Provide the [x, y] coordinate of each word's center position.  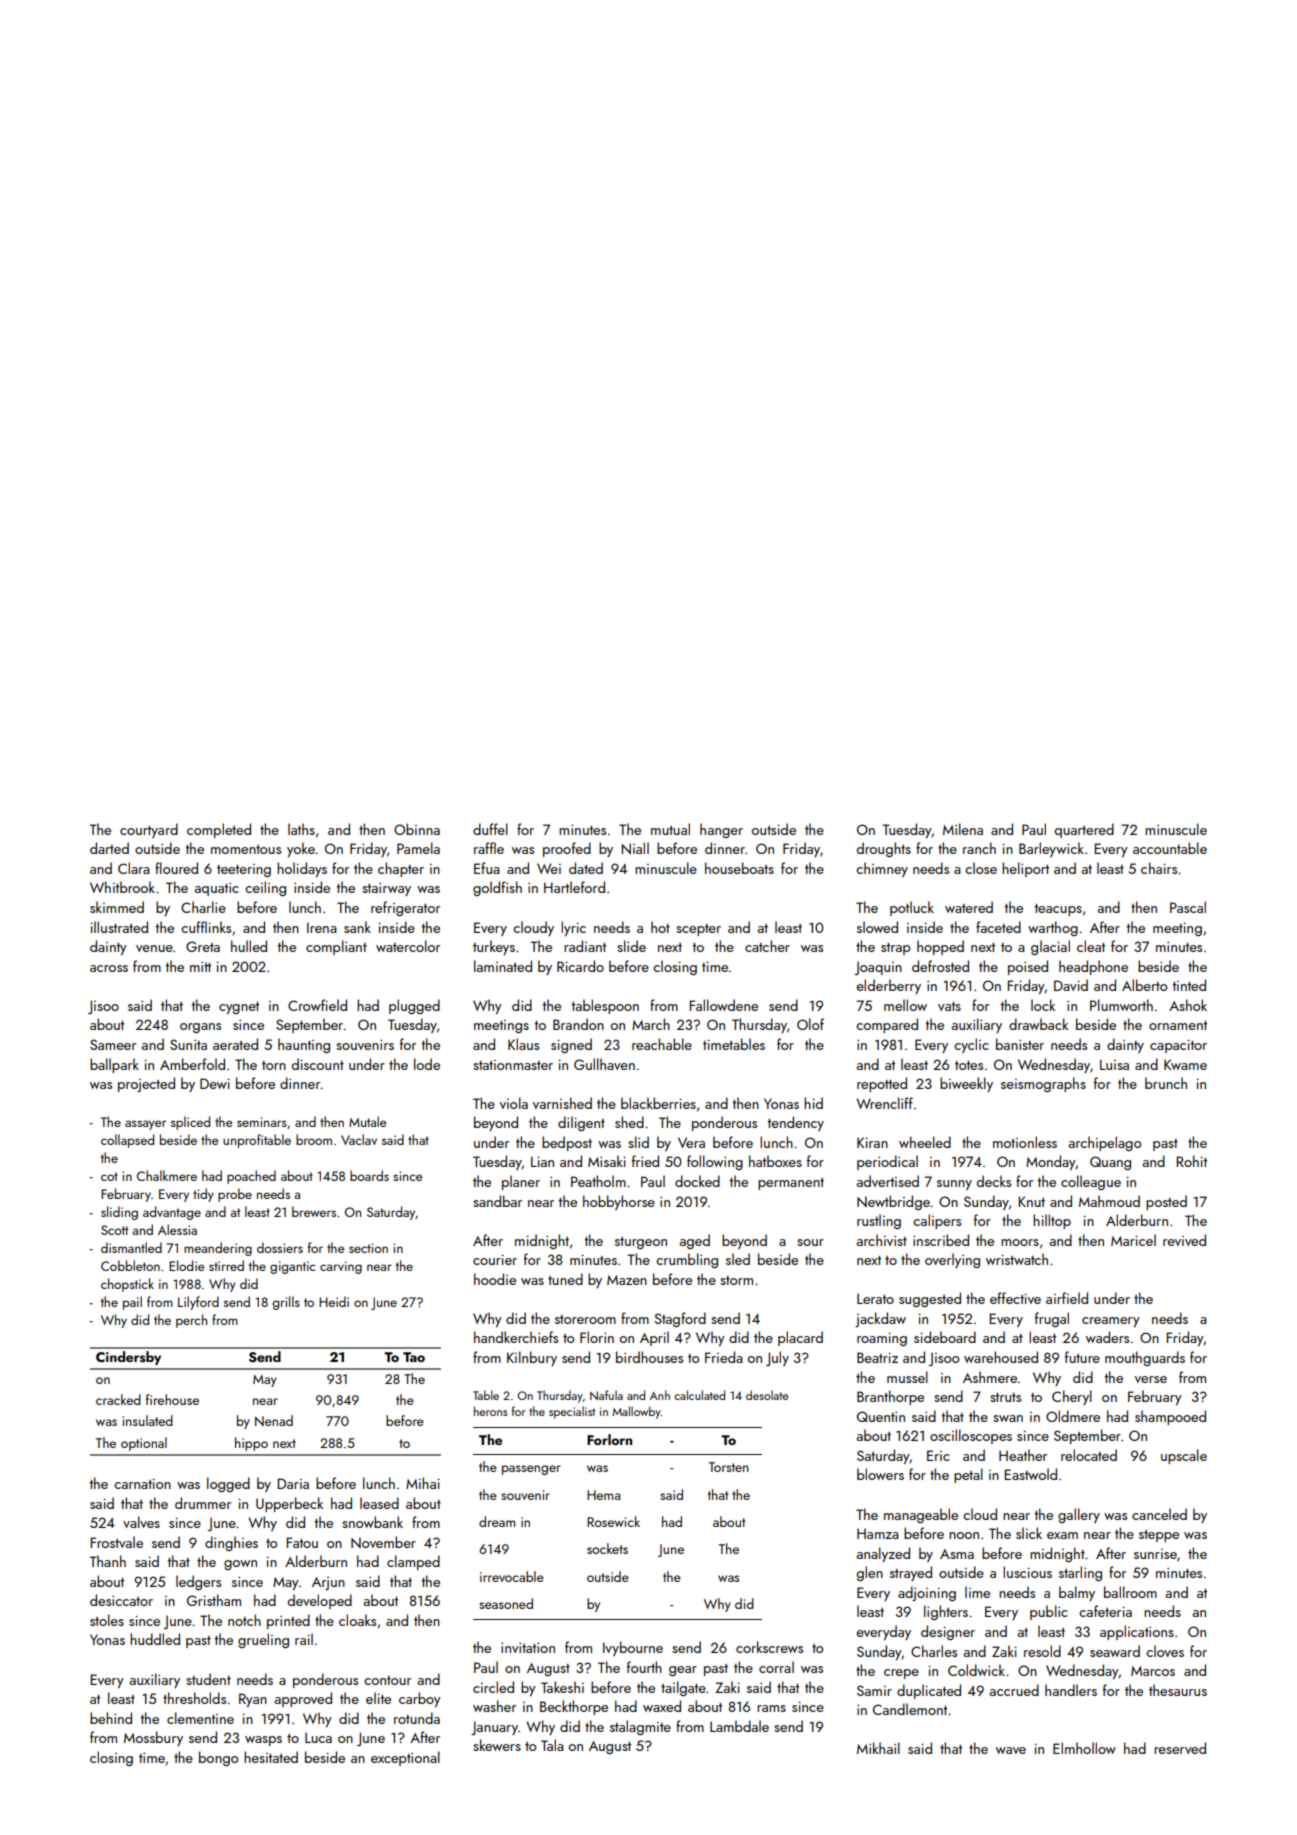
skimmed [117, 907]
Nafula [606, 1395]
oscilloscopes [971, 1436]
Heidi [334, 1301]
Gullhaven [604, 1064]
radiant [585, 946]
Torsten [729, 1467]
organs [200, 1028]
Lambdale [739, 1726]
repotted [882, 1084]
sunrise [1155, 1554]
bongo [219, 1758]
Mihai [423, 1483]
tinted [1189, 985]
